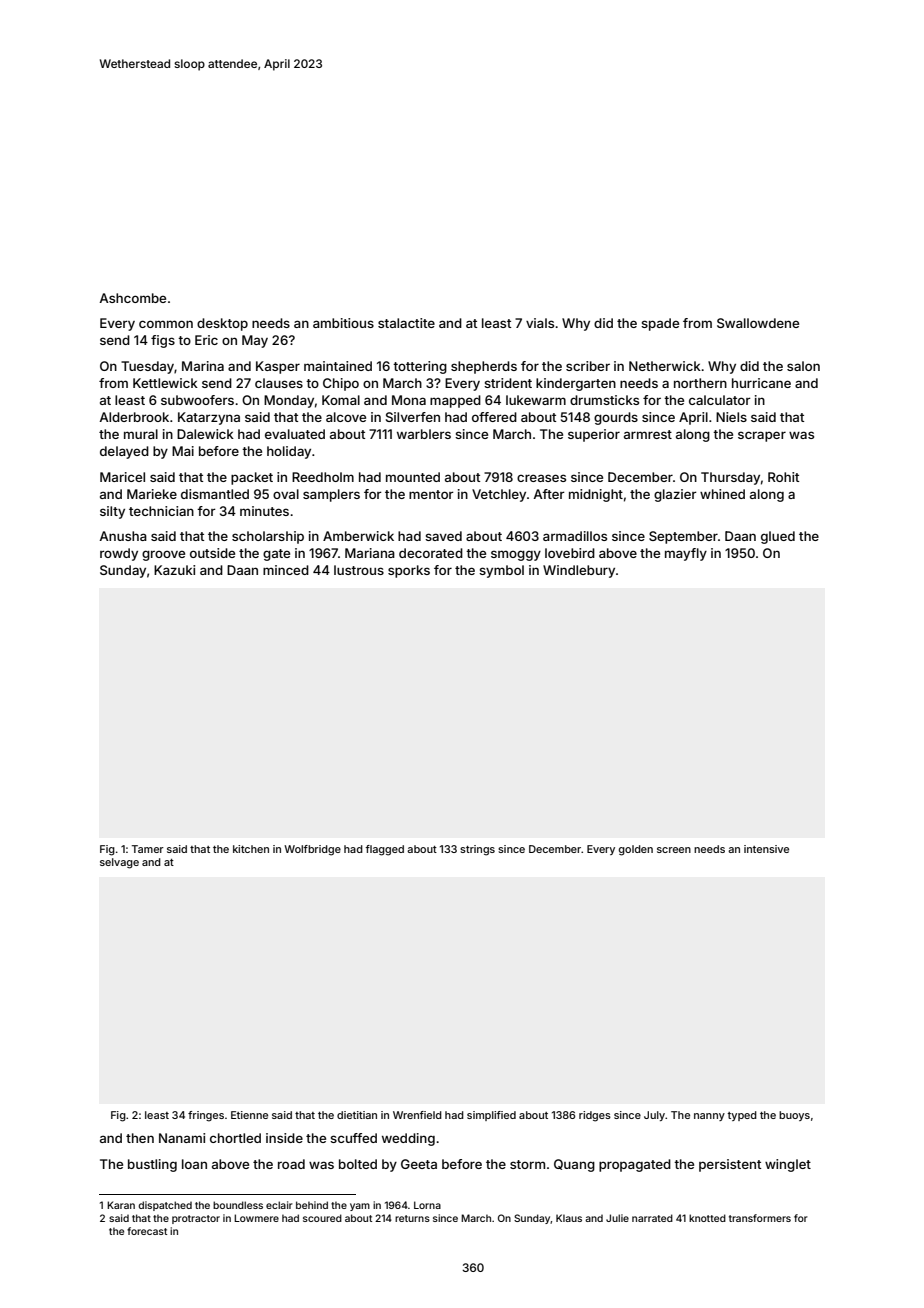 The image size is (924, 1308). Describe the element at coordinates (222, 324) in the image. I see `desktop` at that location.
